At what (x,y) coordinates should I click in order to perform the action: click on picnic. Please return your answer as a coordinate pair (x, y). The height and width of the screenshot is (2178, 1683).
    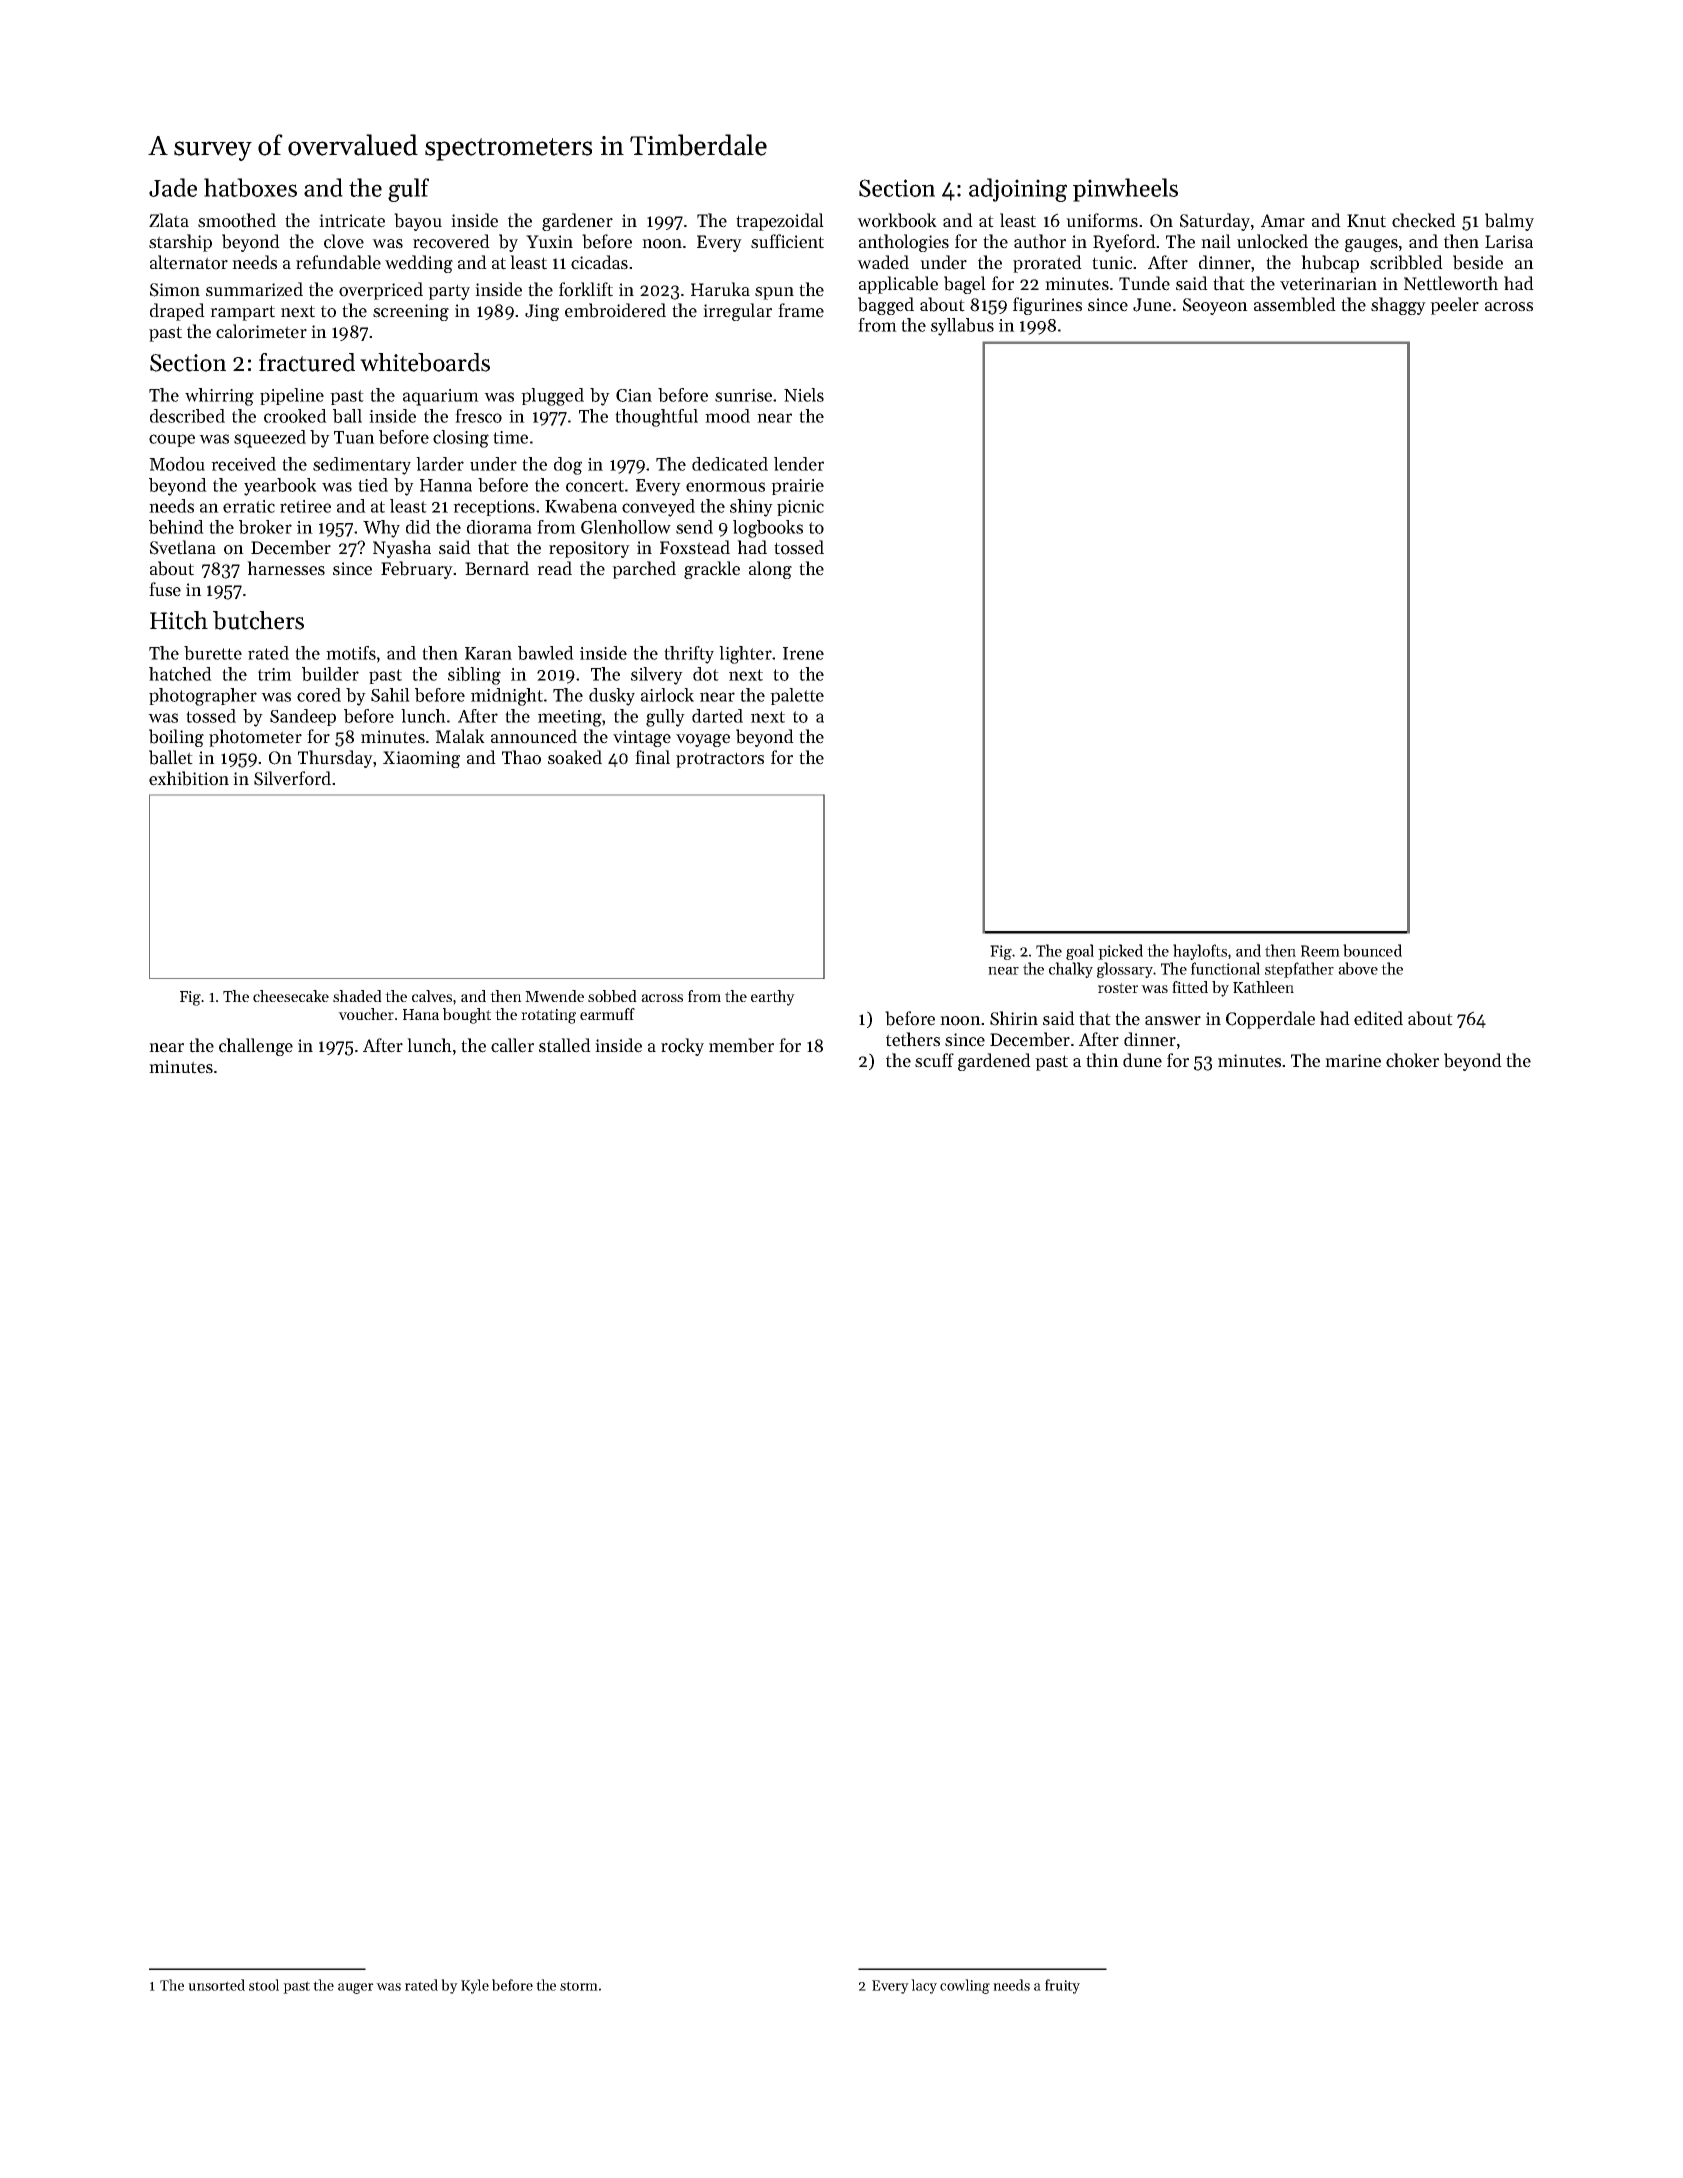
    Looking at the image, I should click on (800, 508).
